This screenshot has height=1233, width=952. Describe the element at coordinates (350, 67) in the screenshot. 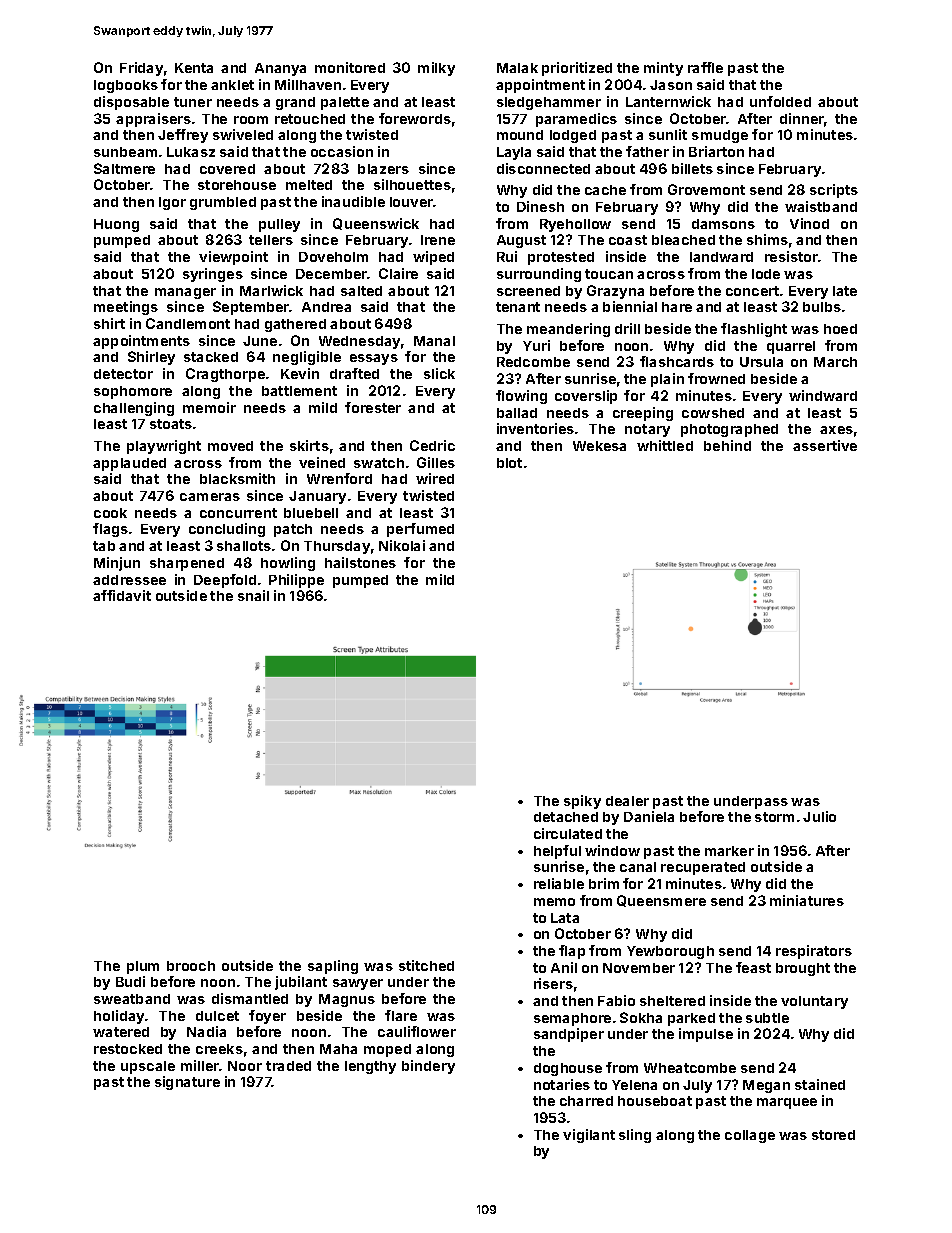

I see `monitored` at that location.
